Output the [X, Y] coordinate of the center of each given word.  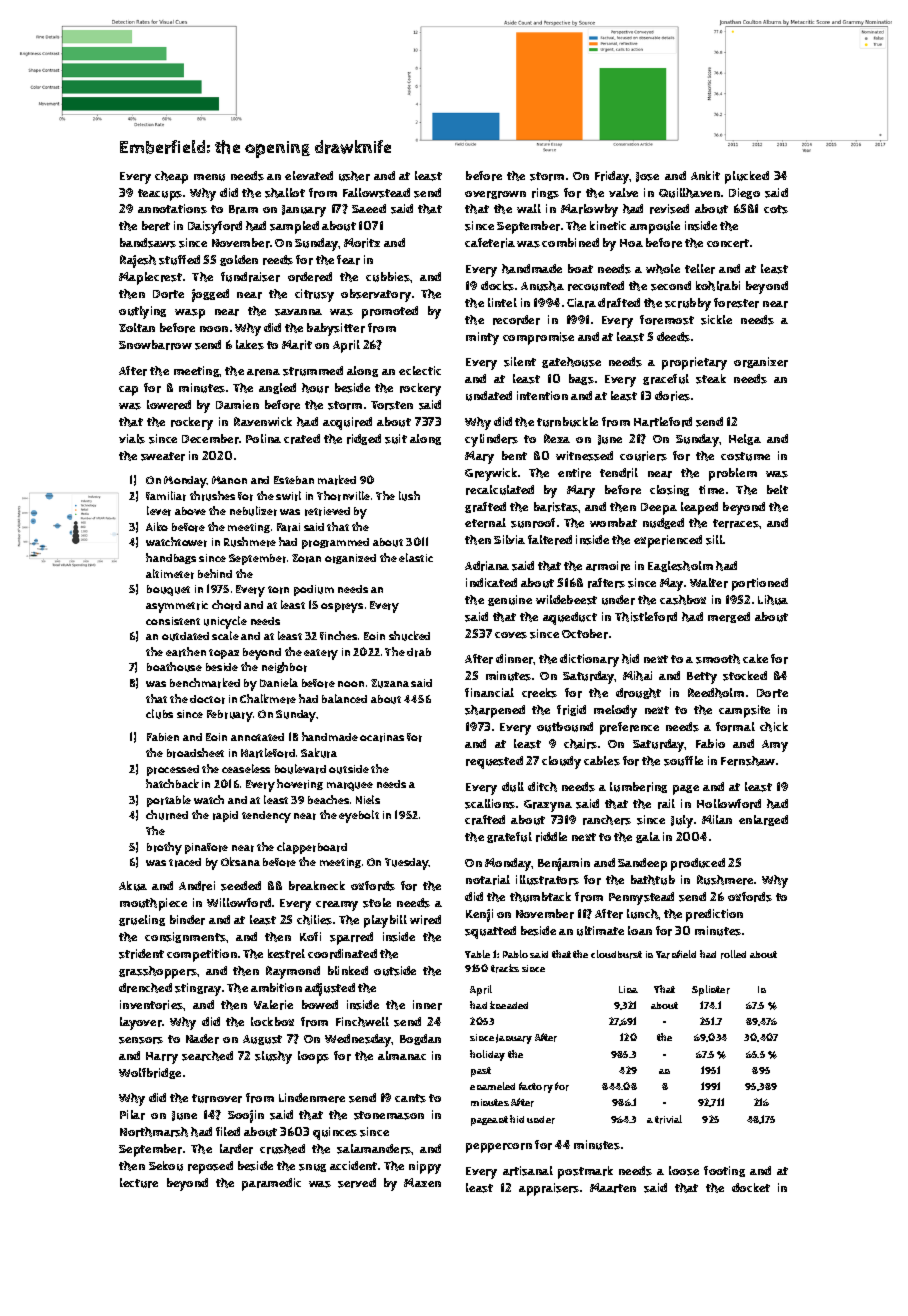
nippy [425, 1167]
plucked [747, 177]
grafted [485, 507]
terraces [736, 523]
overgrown [495, 195]
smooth [718, 659]
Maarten [613, 1188]
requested [494, 762]
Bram [243, 209]
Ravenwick [263, 421]
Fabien [163, 737]
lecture [139, 1183]
